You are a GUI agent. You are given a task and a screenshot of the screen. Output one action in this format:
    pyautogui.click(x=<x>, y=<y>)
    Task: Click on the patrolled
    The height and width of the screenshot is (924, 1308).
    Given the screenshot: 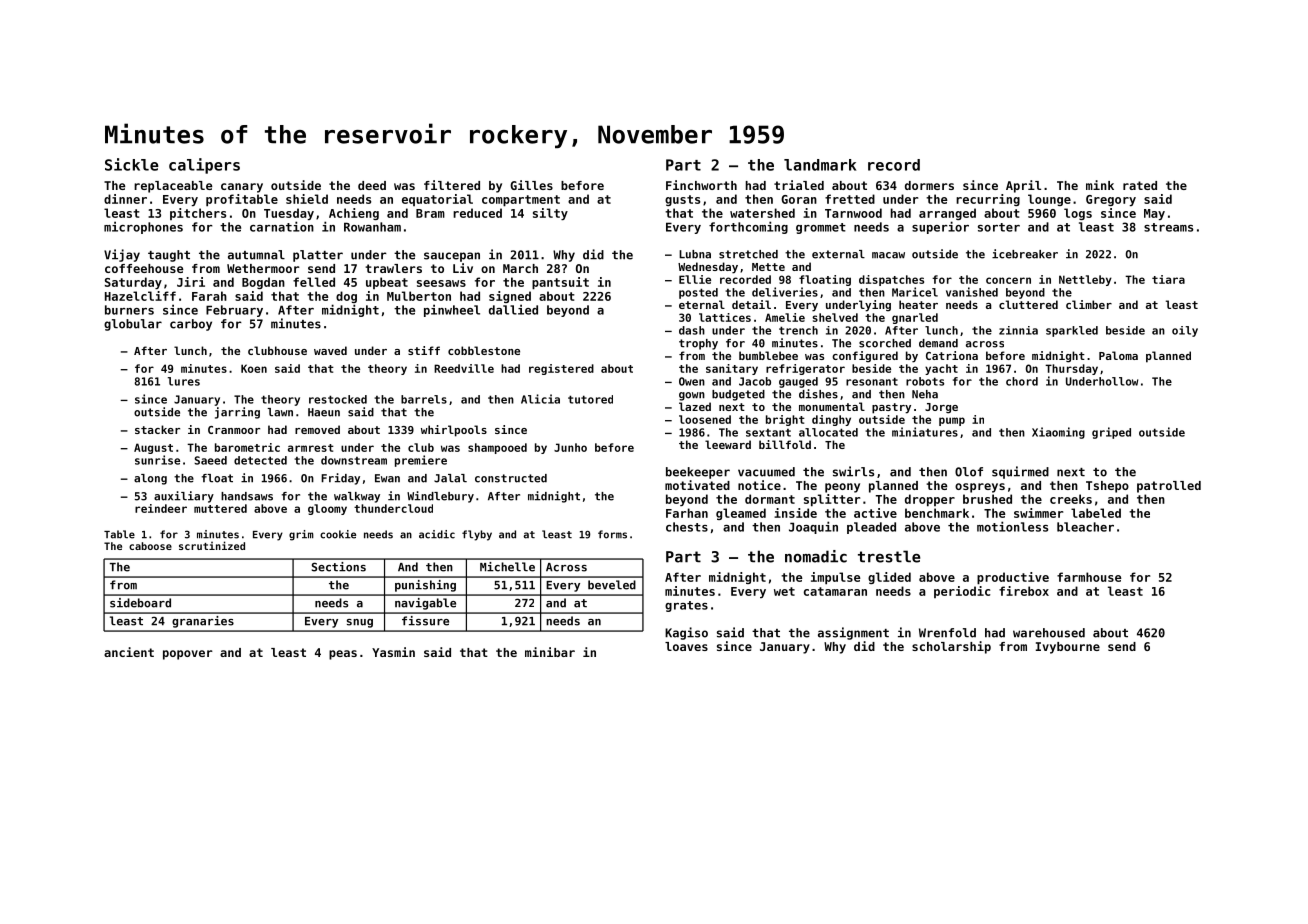 What is the action you would take?
    pyautogui.click(x=1169, y=487)
